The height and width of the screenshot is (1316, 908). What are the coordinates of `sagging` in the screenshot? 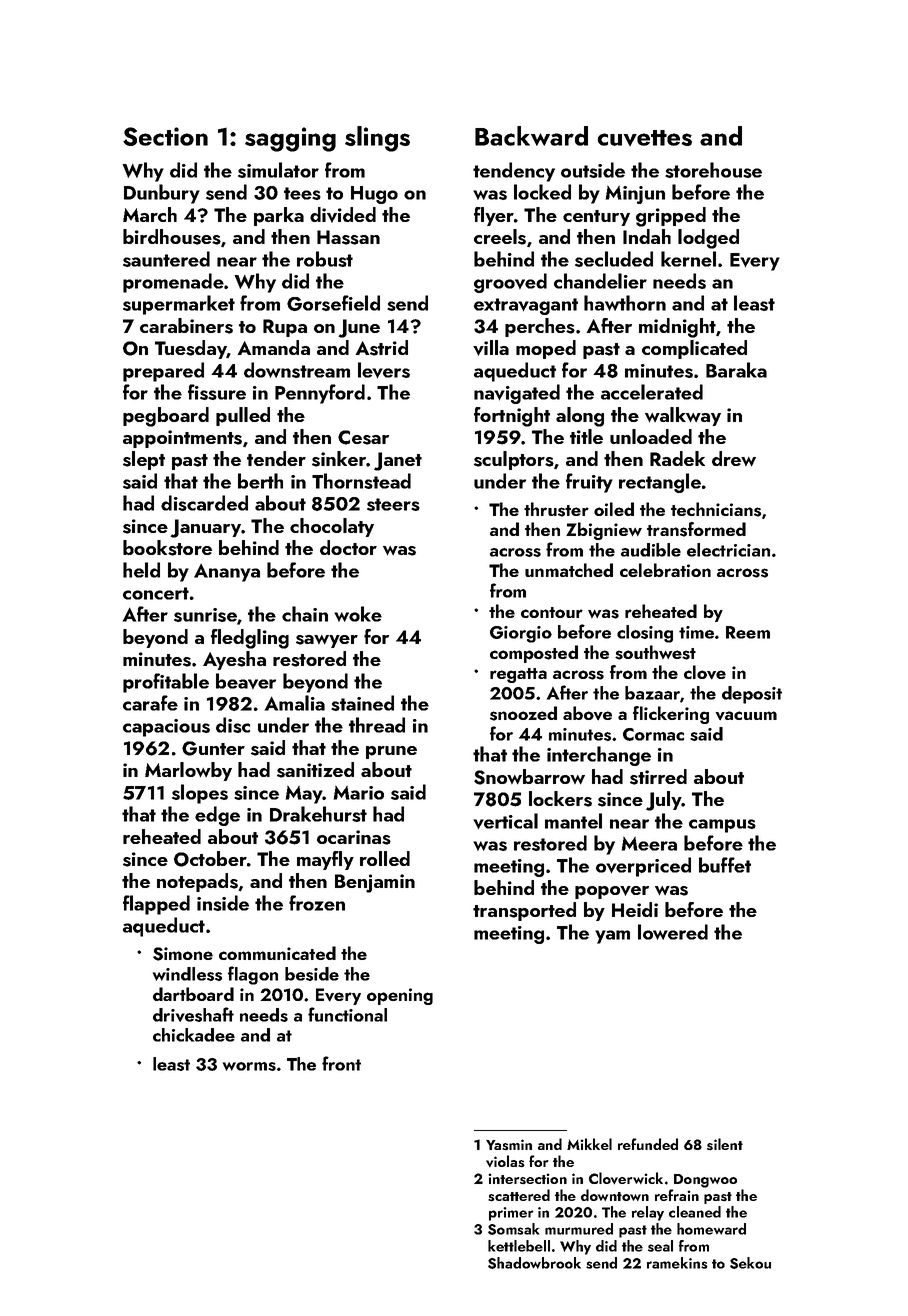 It's located at (290, 139).
